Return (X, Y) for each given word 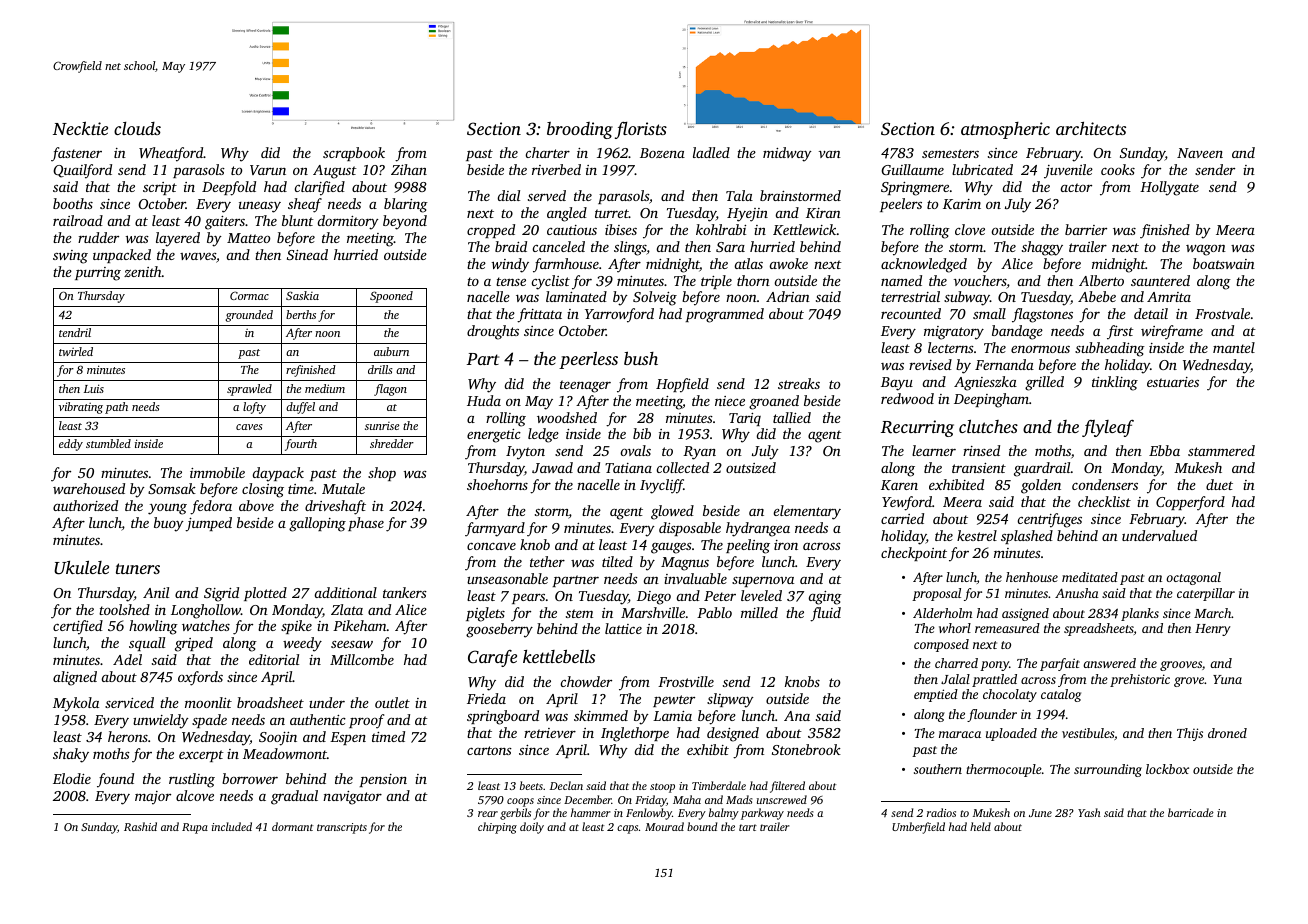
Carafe (492, 658)
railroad (78, 220)
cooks (1118, 169)
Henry (1213, 630)
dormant (292, 826)
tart (748, 827)
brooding (580, 130)
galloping (317, 524)
